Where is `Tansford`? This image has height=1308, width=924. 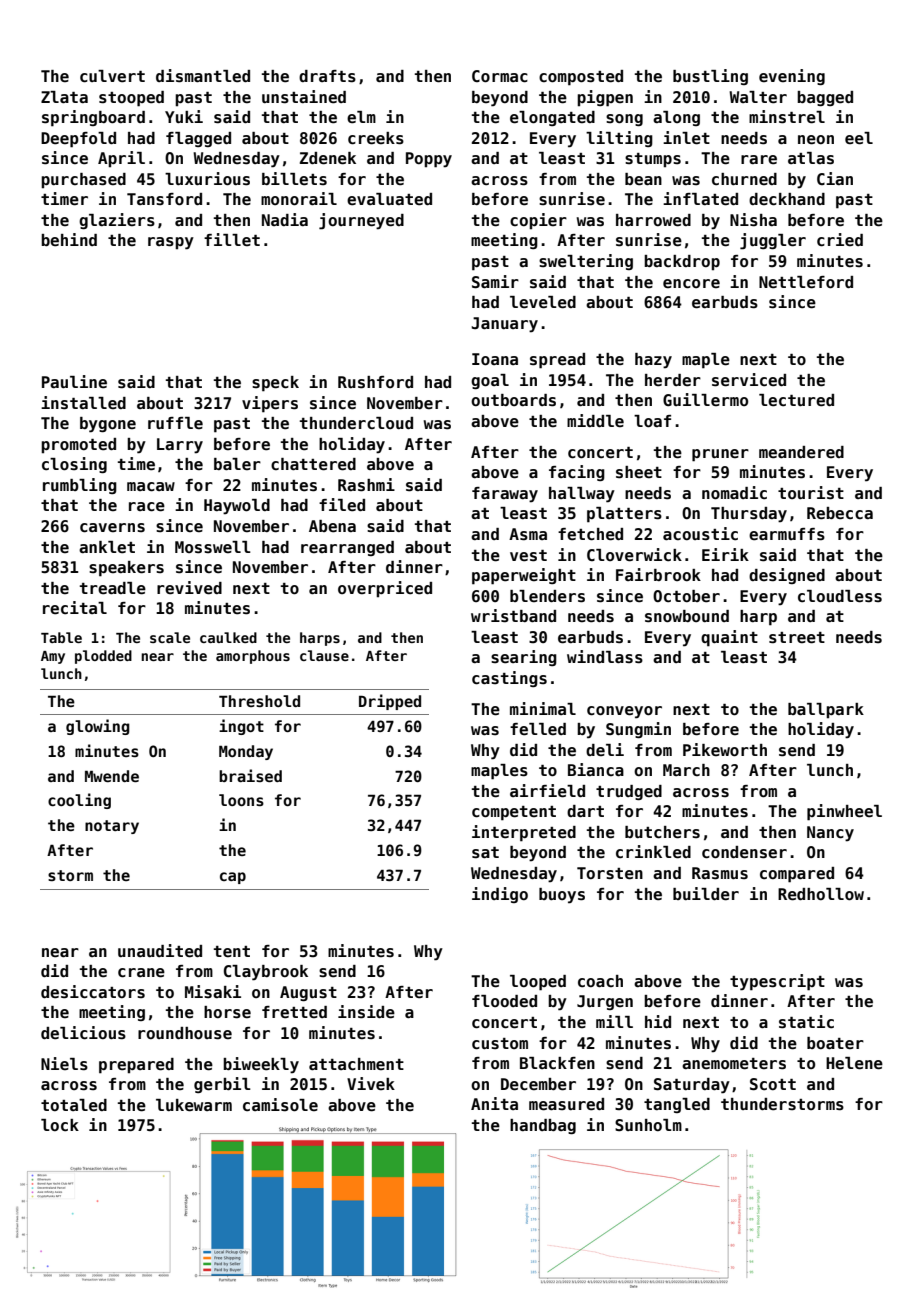 Tansford is located at coordinates (164, 199).
